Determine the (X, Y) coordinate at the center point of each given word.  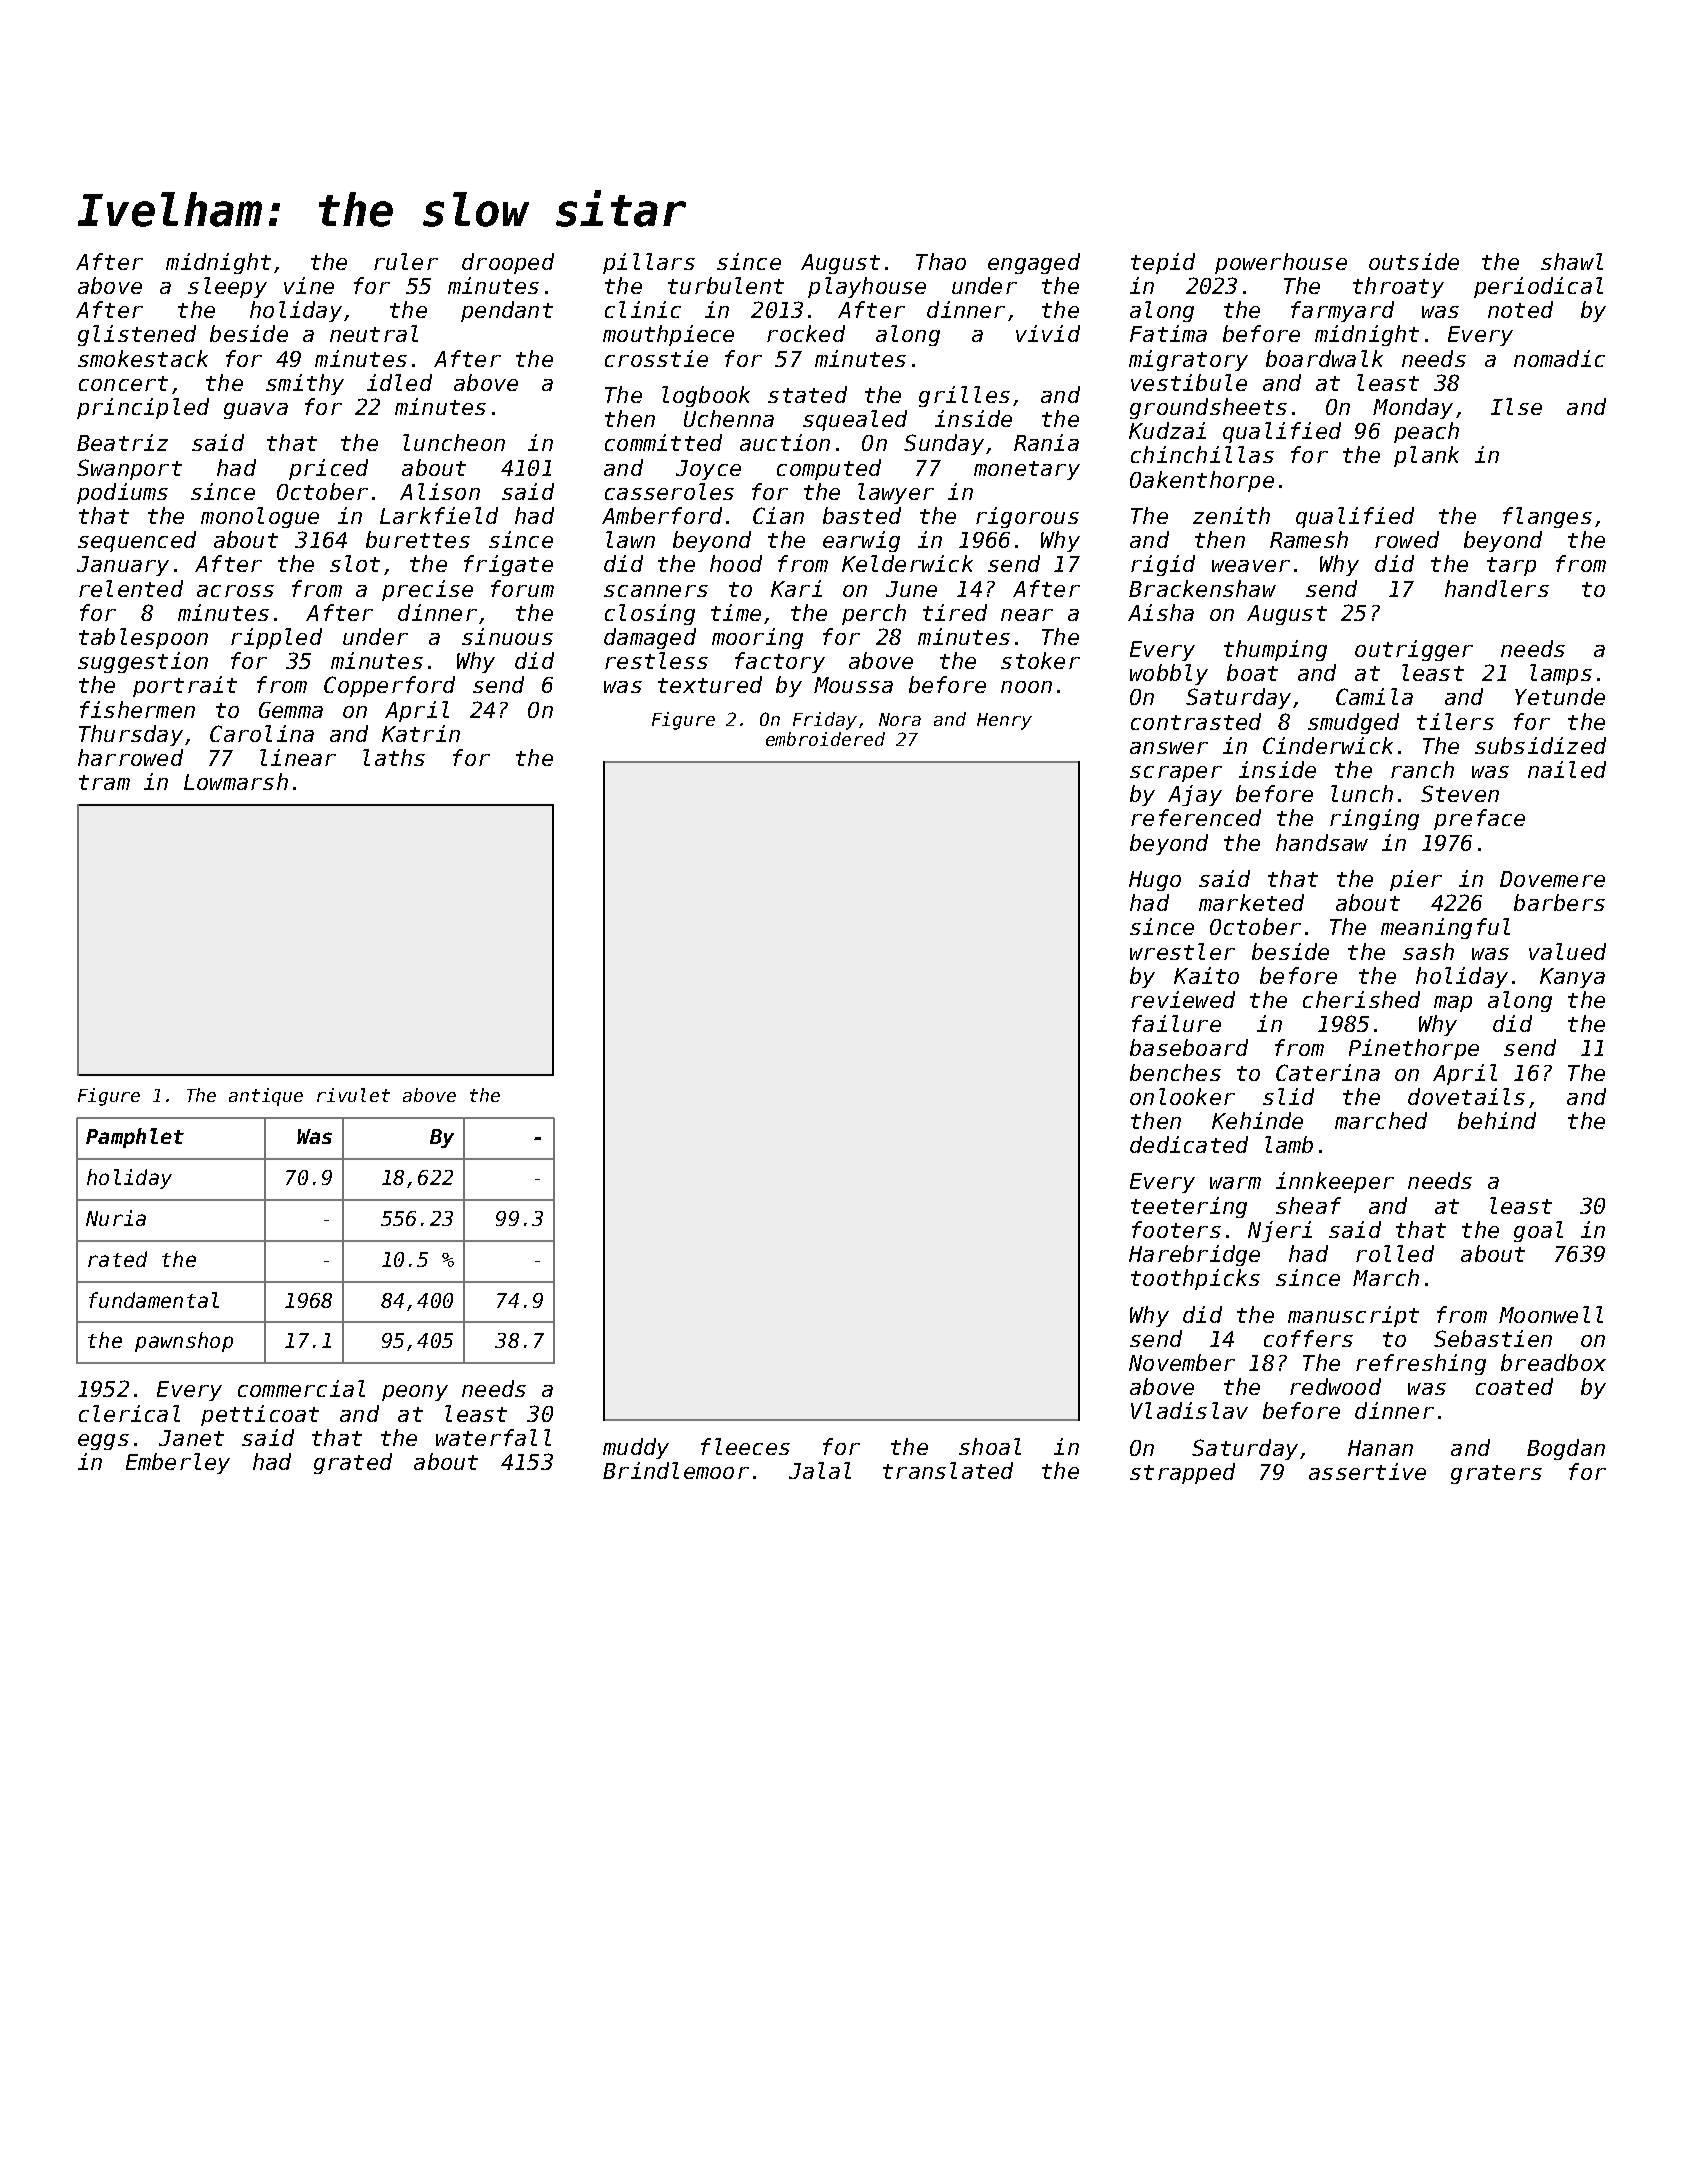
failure (1176, 1023)
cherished (1361, 999)
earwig (861, 541)
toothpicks (1195, 1279)
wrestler (1182, 951)
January (123, 566)
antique (266, 1097)
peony (415, 1393)
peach (1426, 432)
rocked (806, 333)
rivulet (353, 1095)
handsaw (1322, 842)
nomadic (1559, 358)
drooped (508, 263)
